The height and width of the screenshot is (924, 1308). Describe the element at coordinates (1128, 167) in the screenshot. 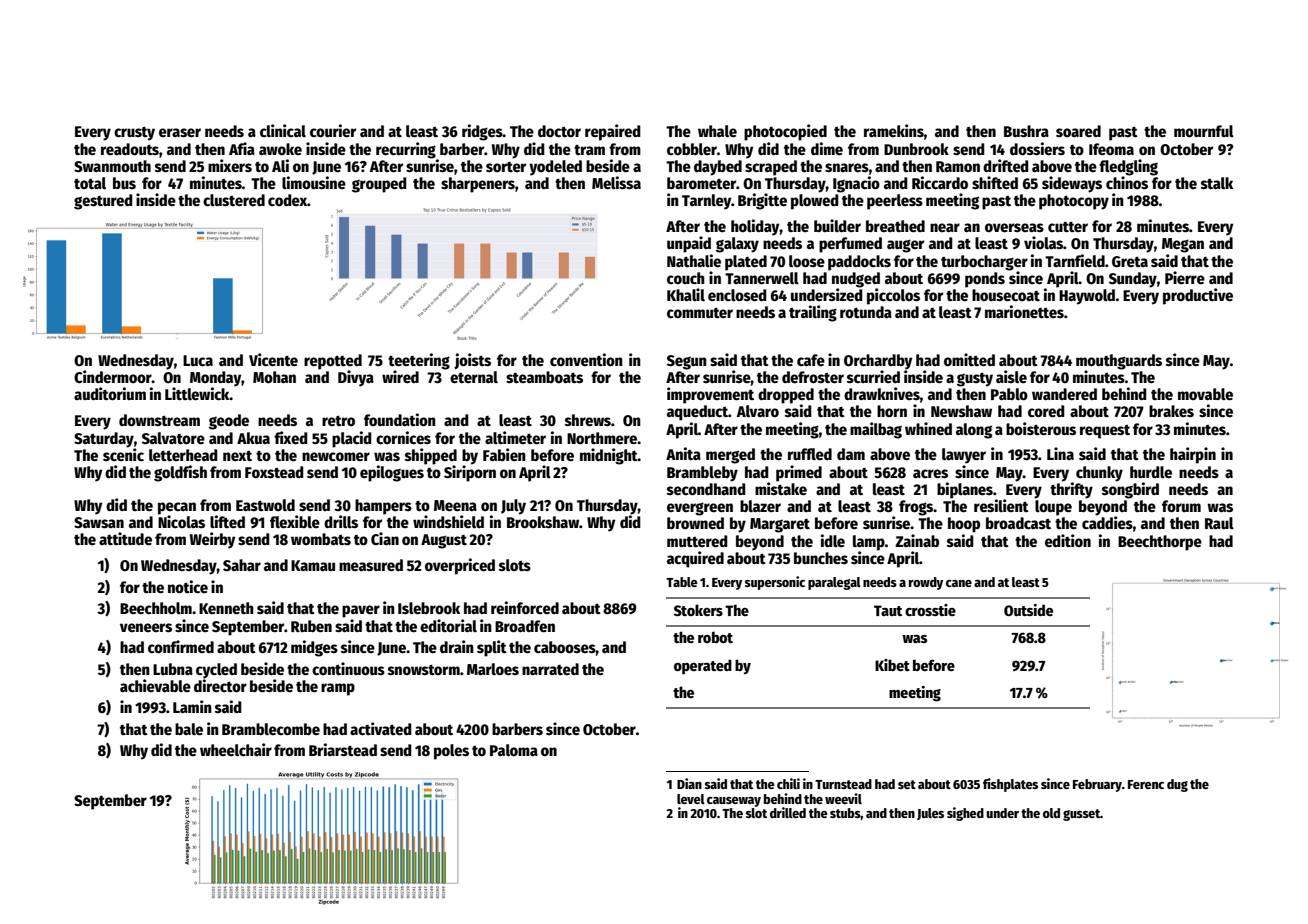

I see `fledgling` at that location.
